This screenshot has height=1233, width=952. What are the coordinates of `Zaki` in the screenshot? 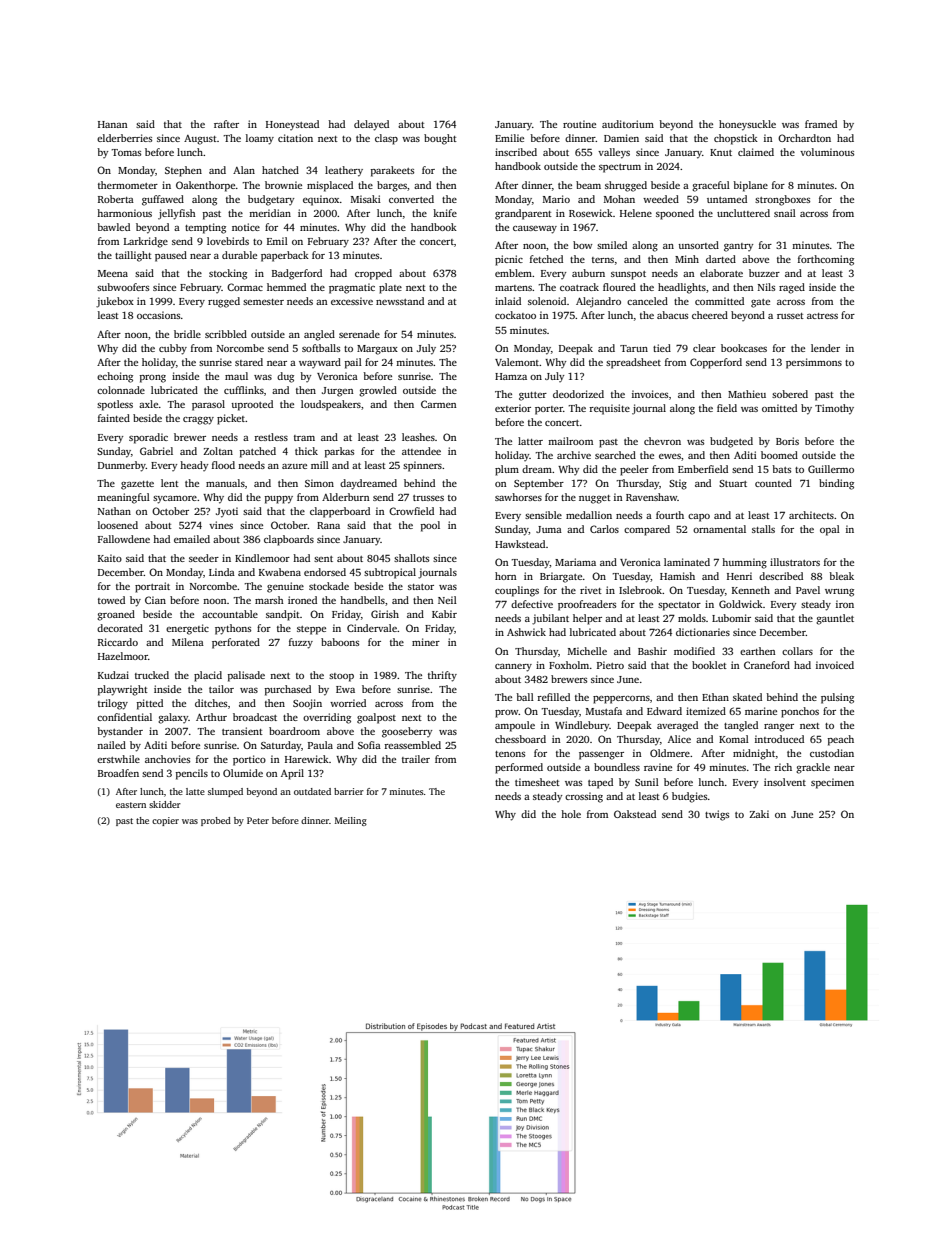 It's located at (759, 814).
